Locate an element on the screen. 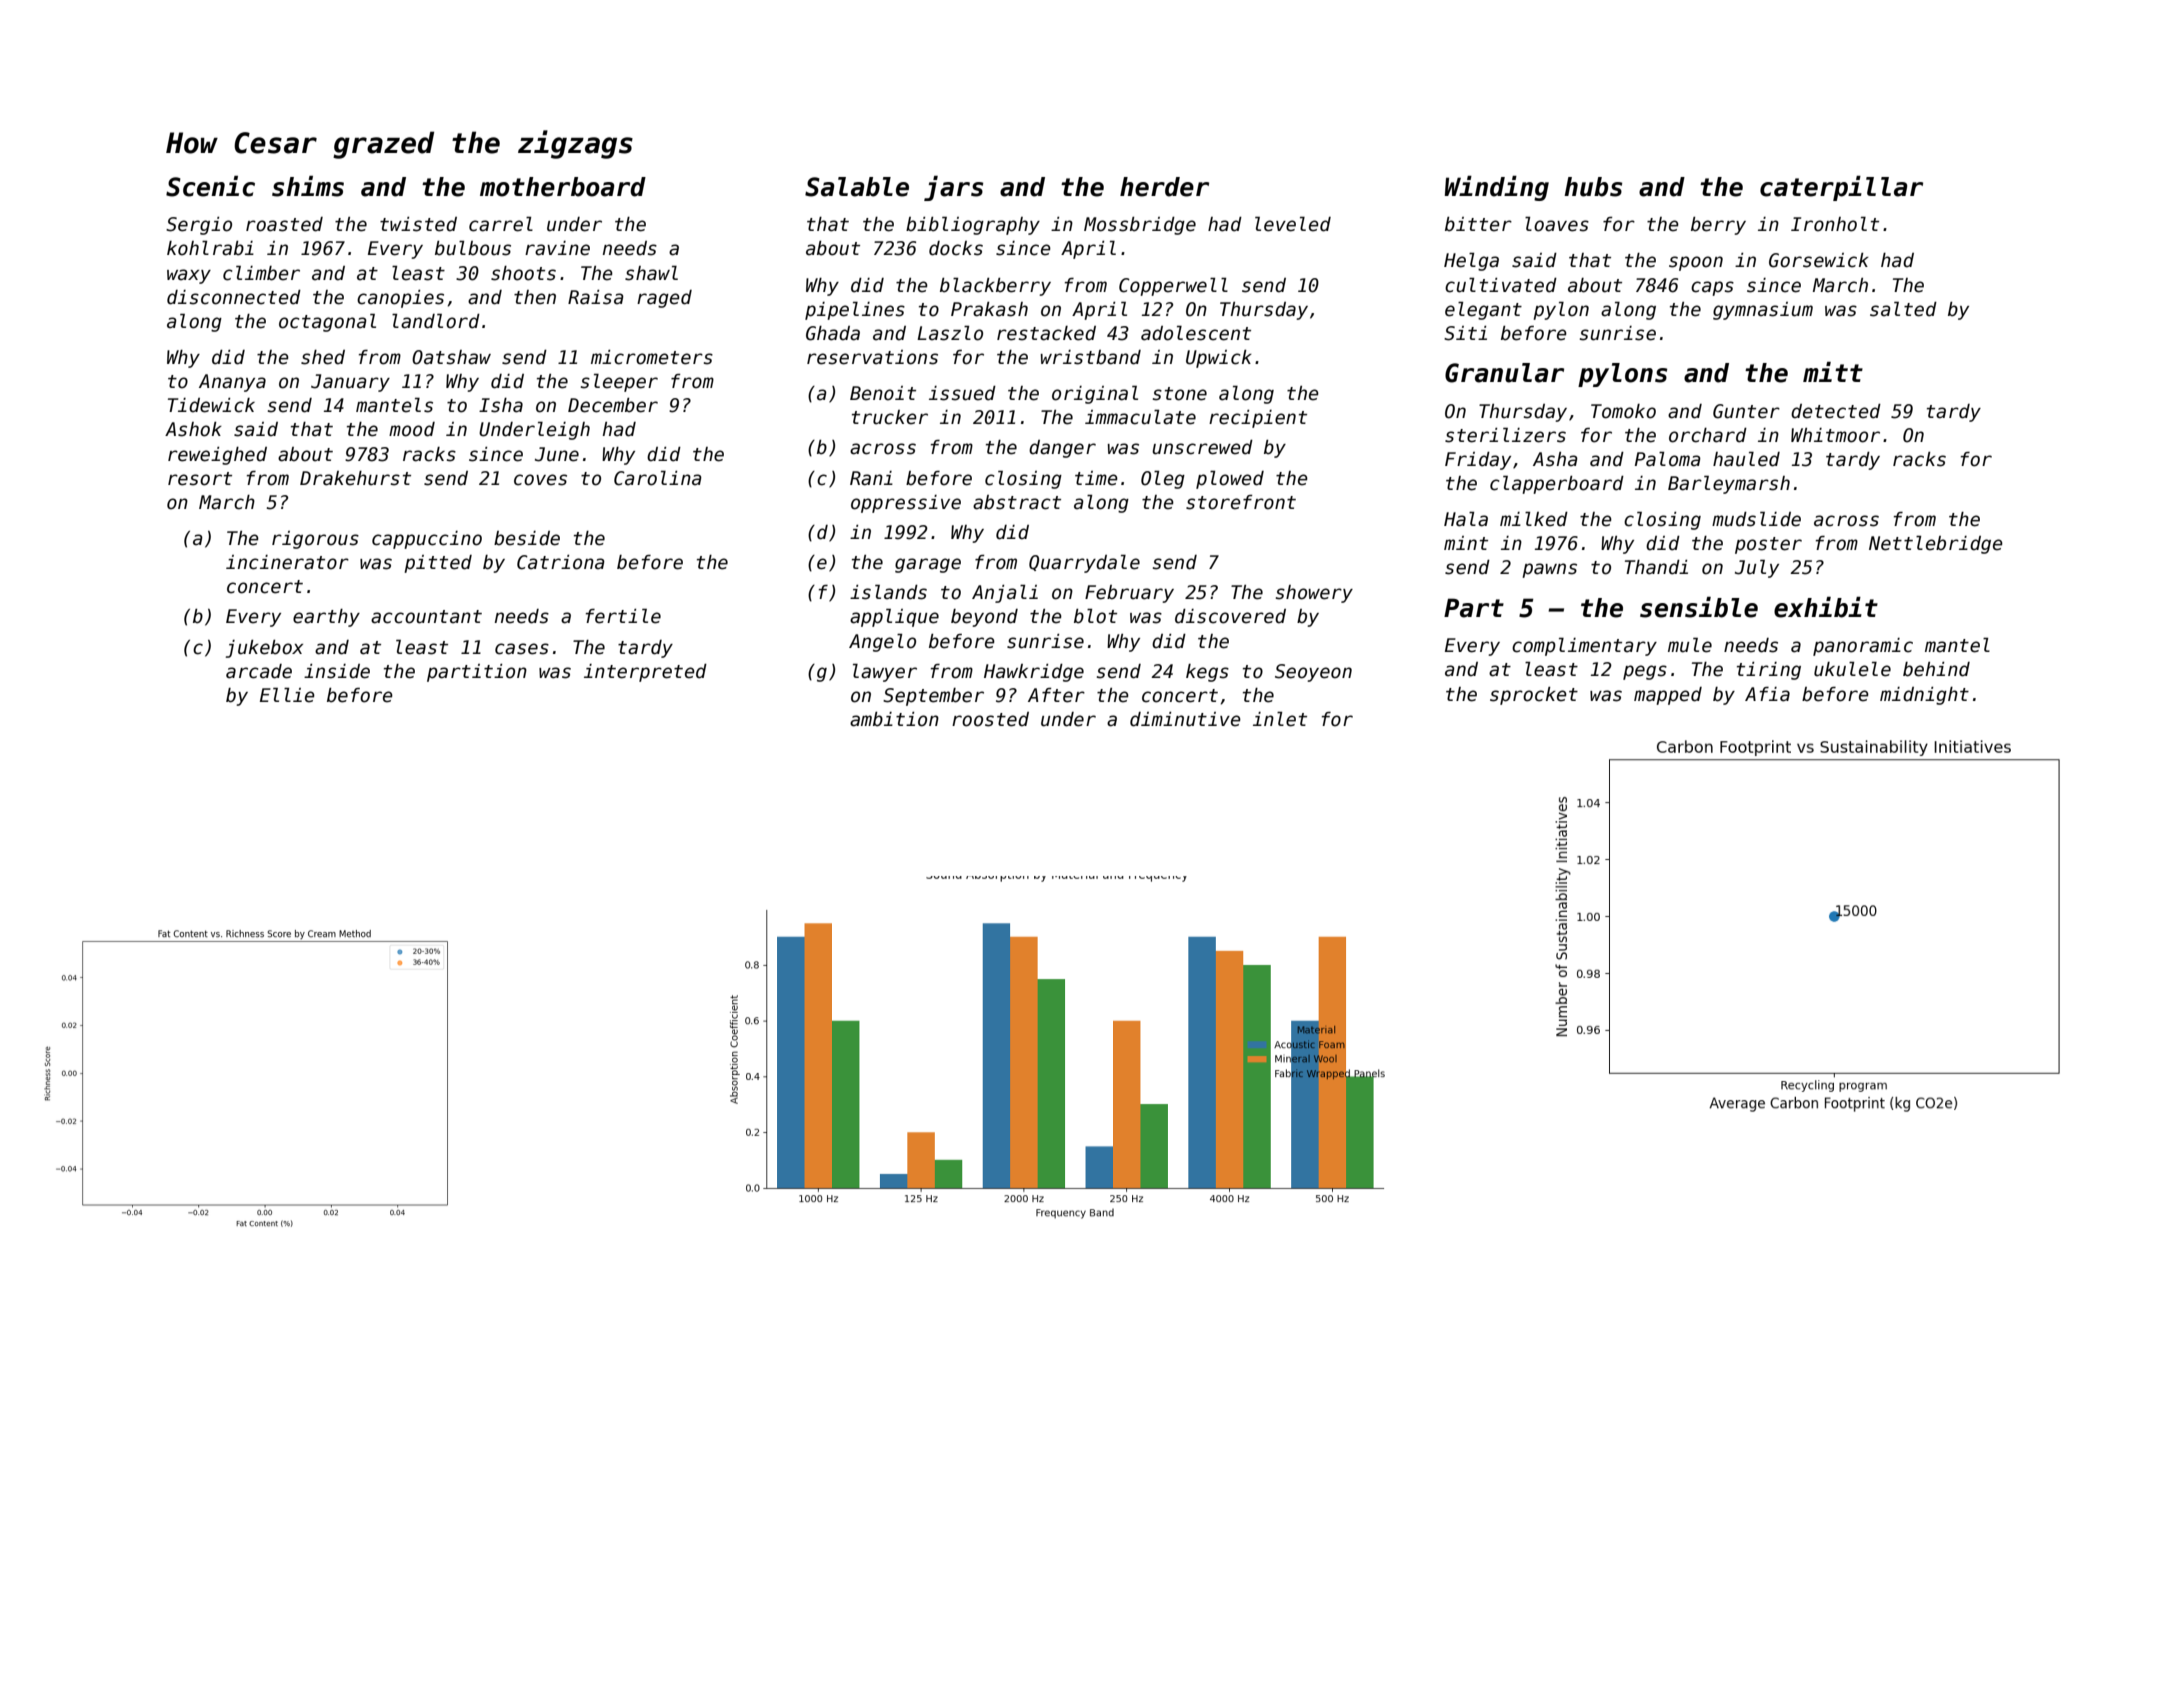  inlet is located at coordinates (1280, 719).
